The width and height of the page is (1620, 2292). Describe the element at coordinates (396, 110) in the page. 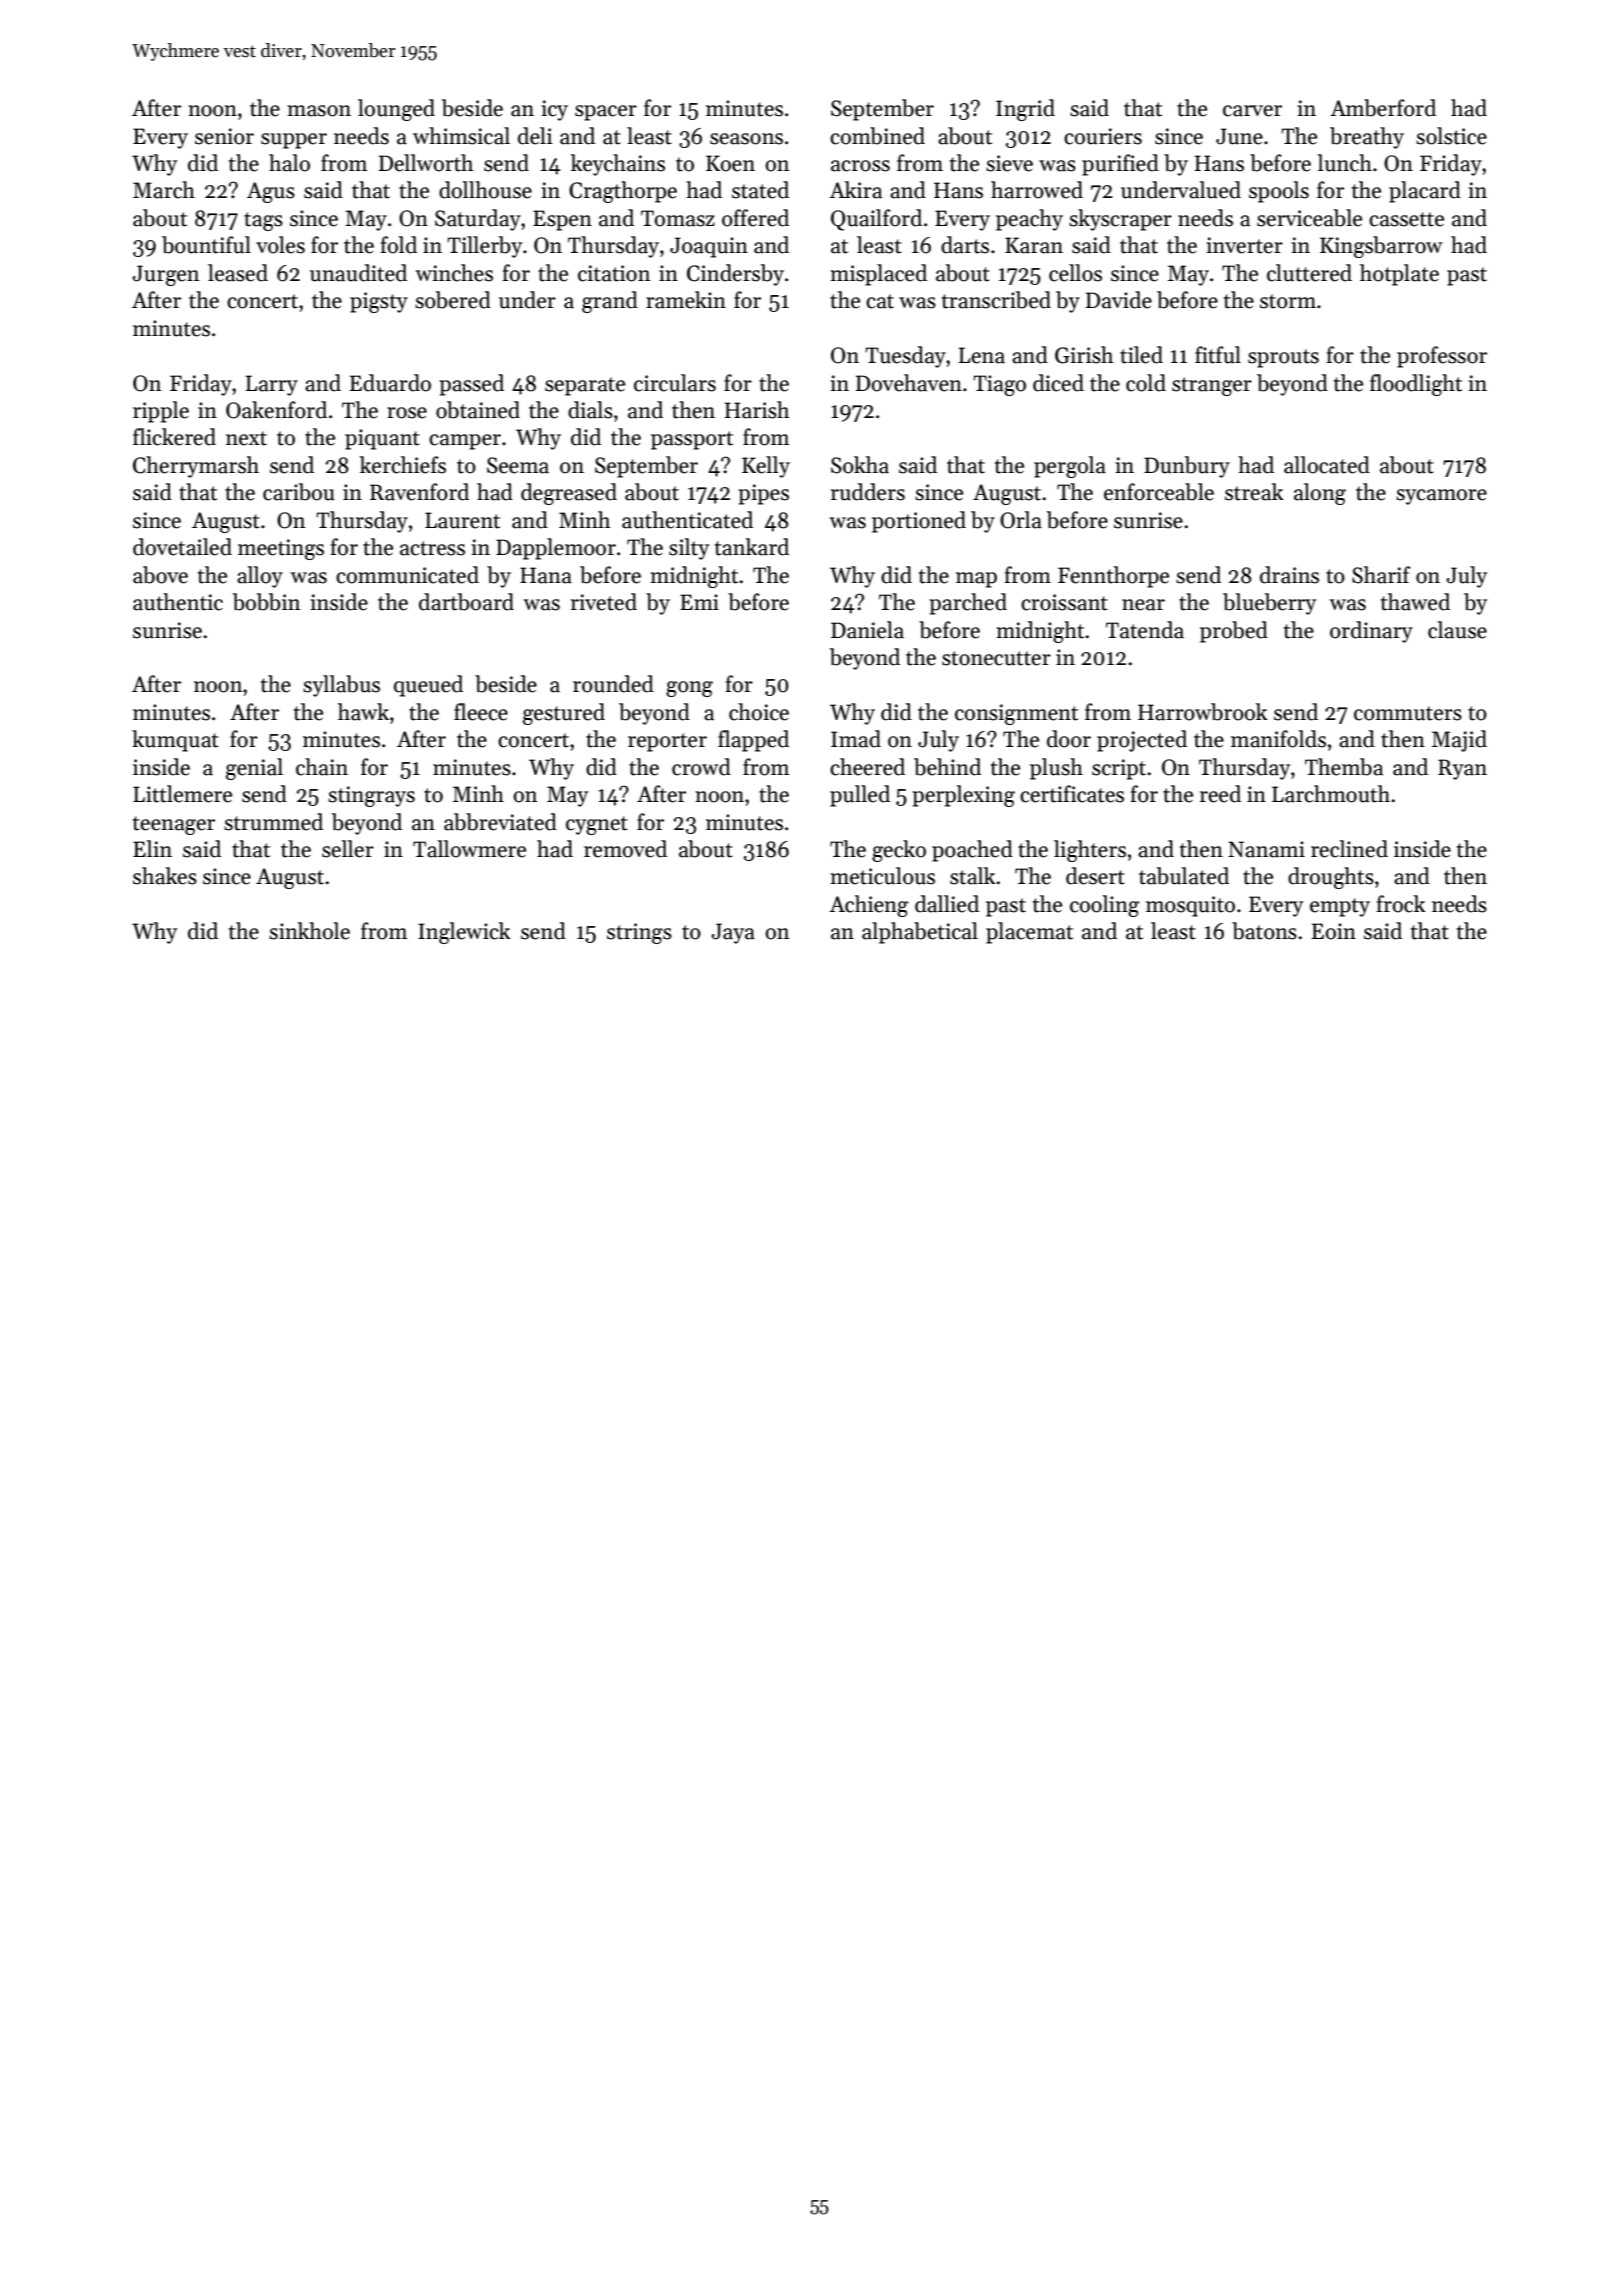

I see `lounged` at that location.
